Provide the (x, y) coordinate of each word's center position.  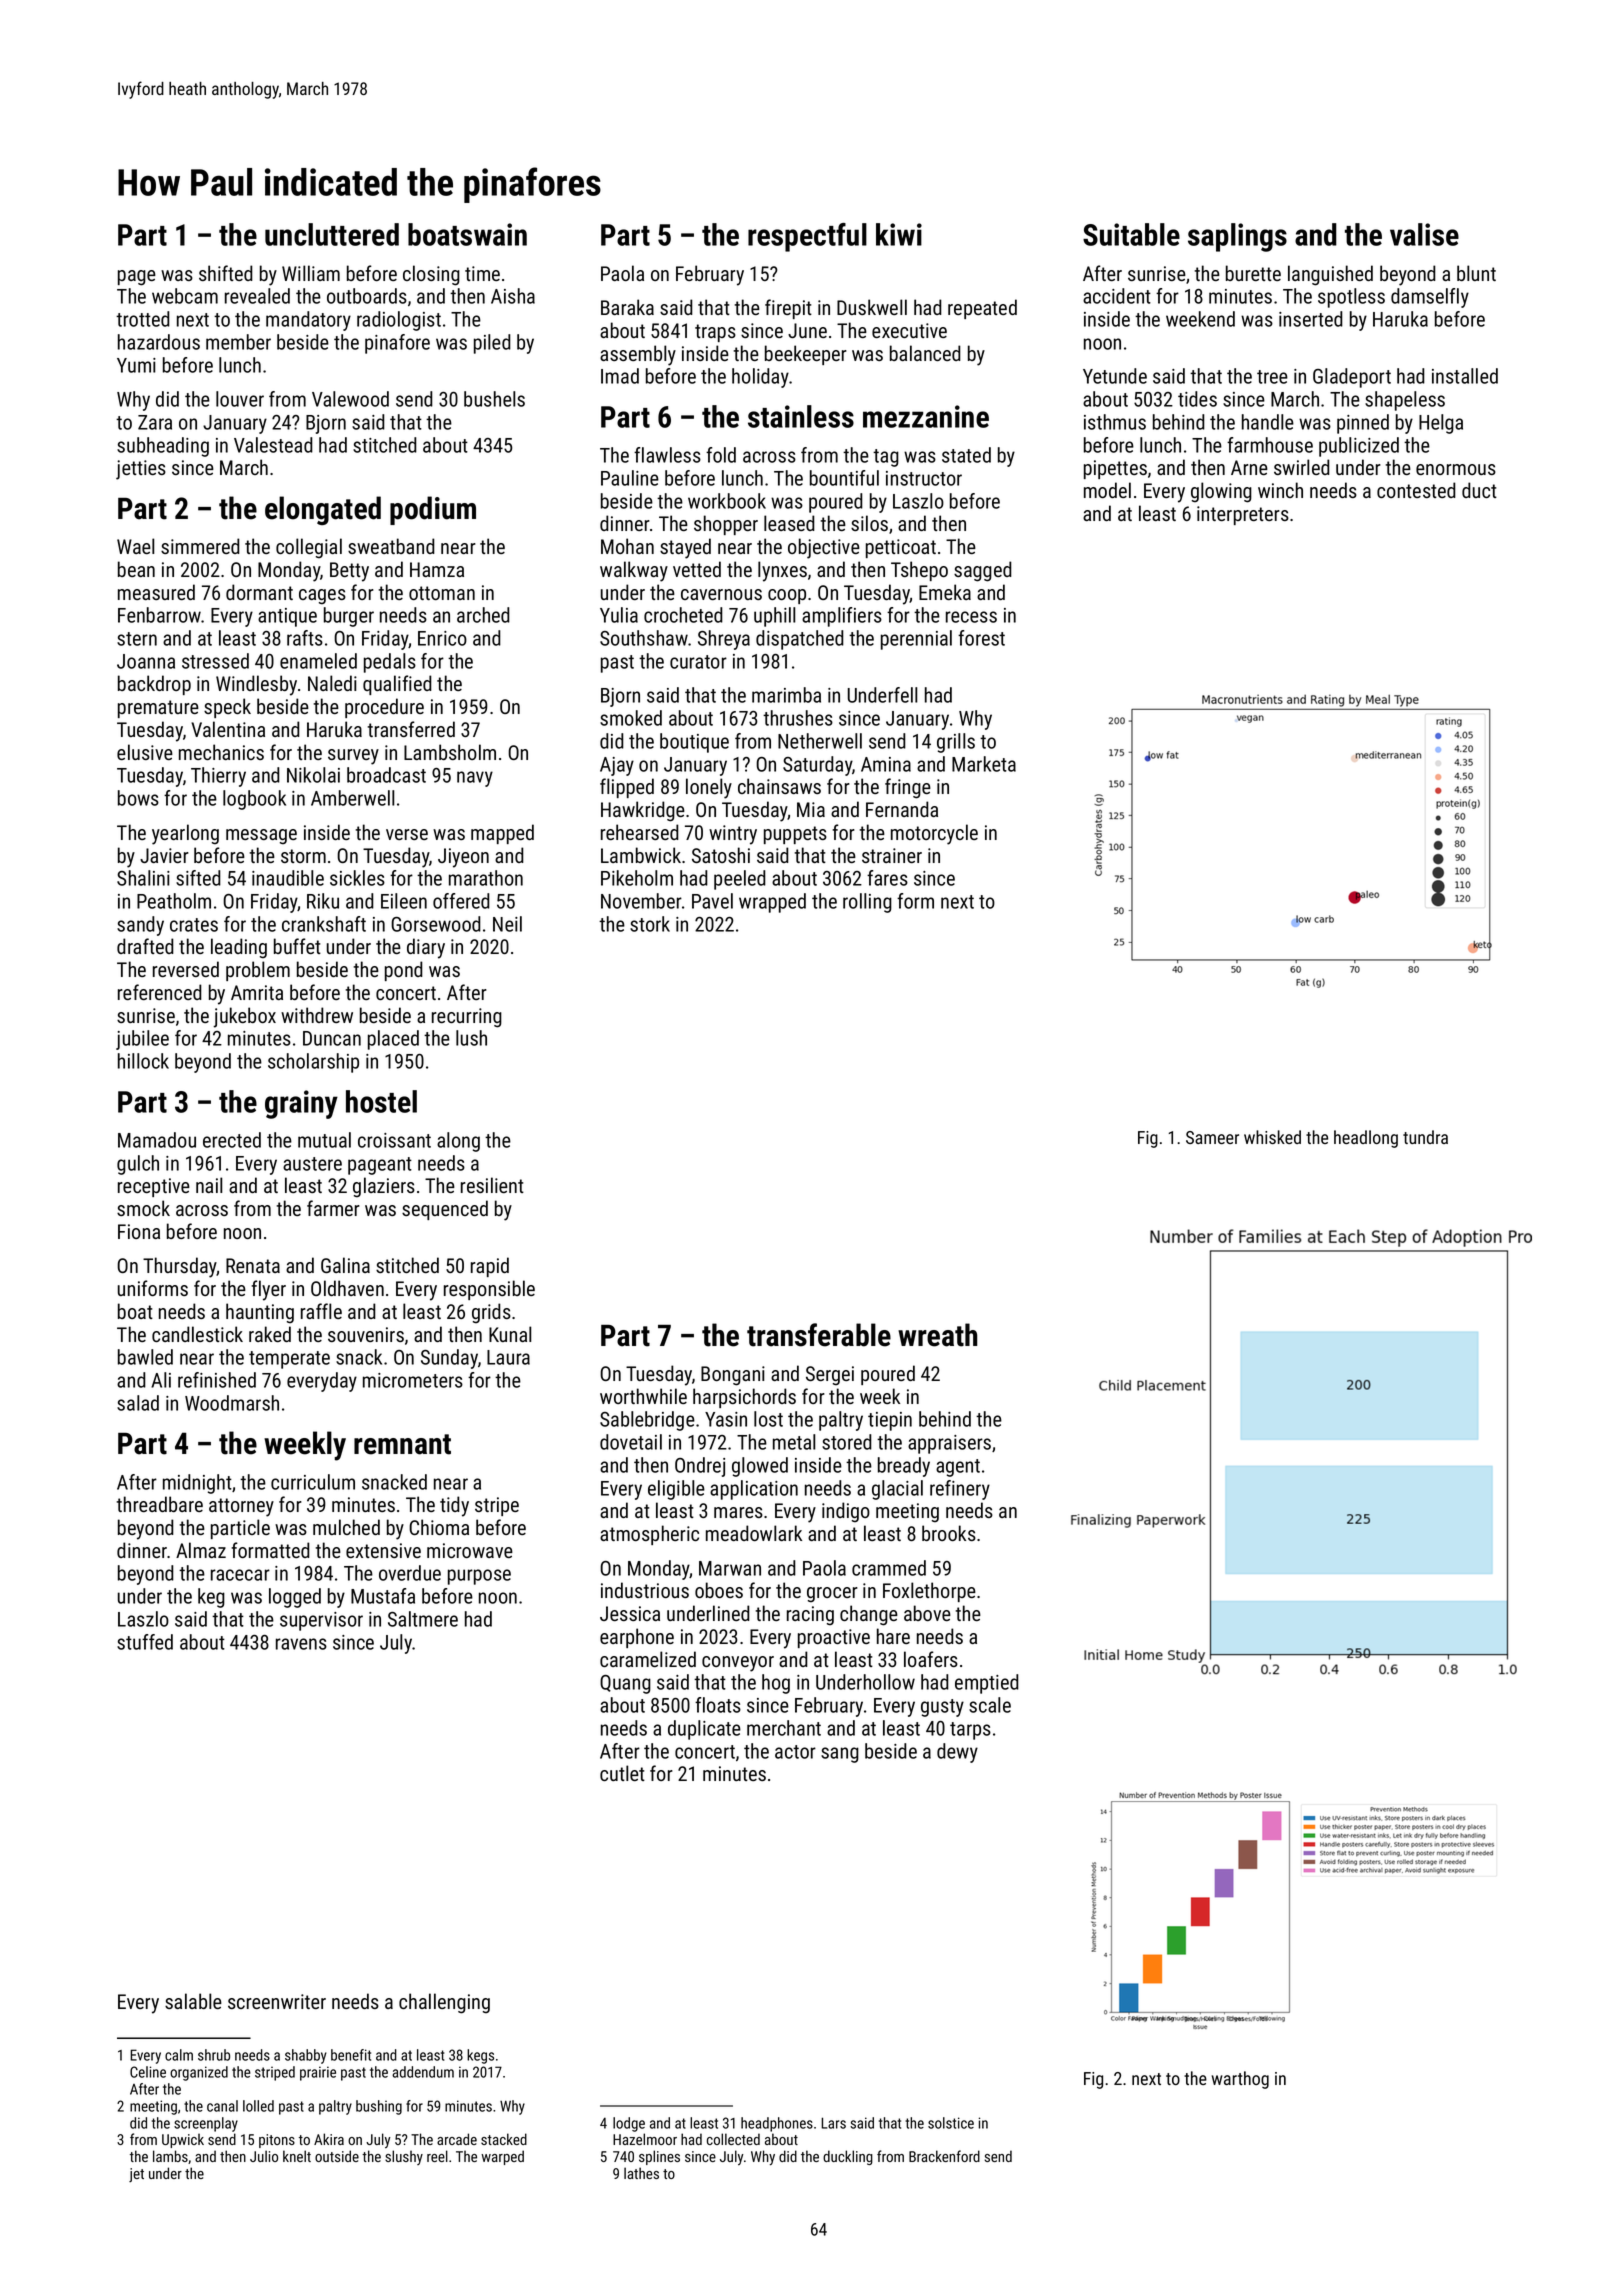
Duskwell (872, 307)
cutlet (622, 1773)
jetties (141, 470)
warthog (1240, 2080)
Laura (508, 1357)
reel (437, 2156)
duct (1479, 490)
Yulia (619, 615)
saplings (1237, 237)
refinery (960, 1490)
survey (353, 757)
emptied (987, 1684)
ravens (301, 1644)
